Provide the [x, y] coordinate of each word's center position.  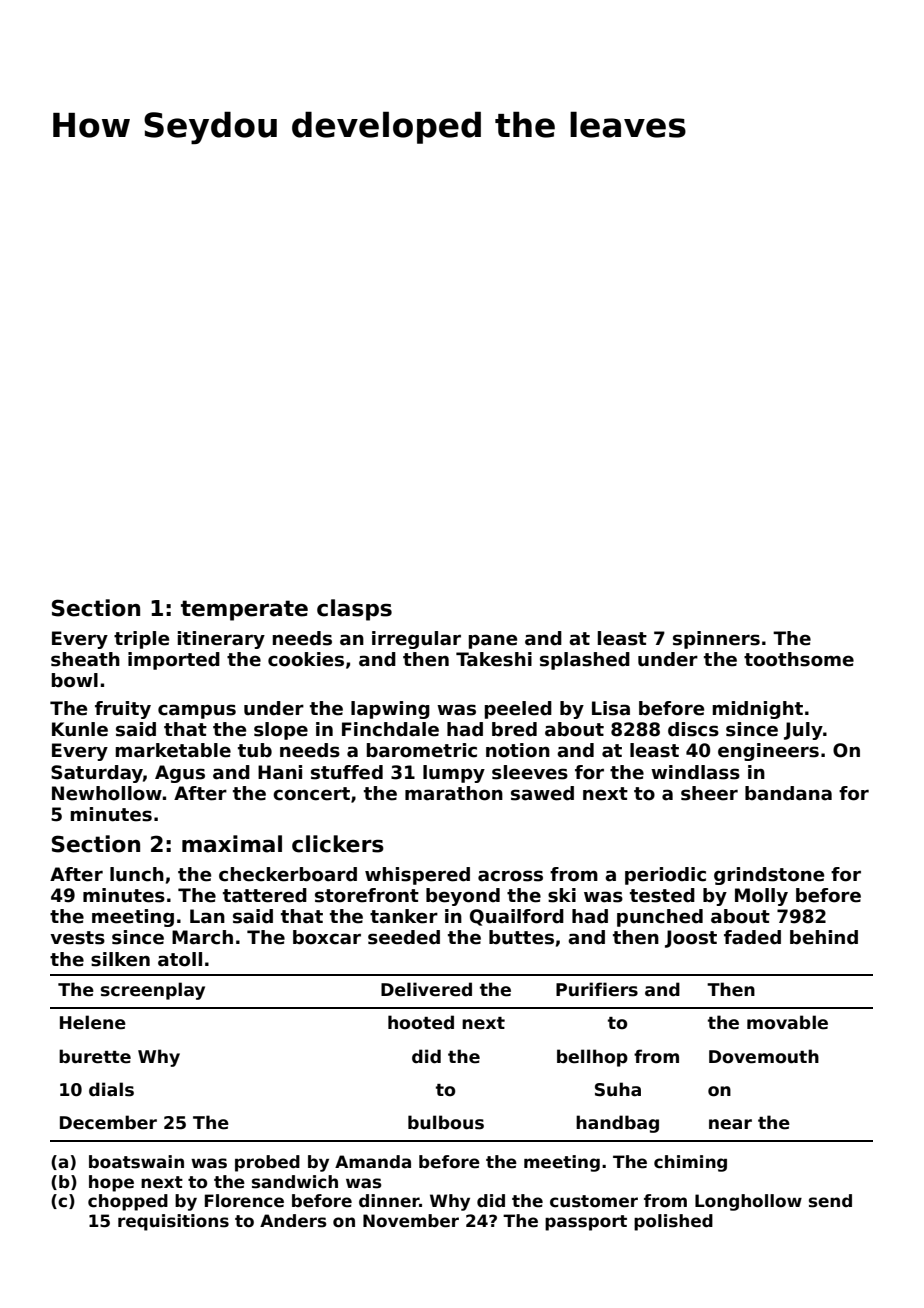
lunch [137, 874]
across [510, 876]
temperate [244, 610]
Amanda [373, 1162]
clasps [354, 610]
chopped [128, 1202]
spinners [716, 640]
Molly [761, 897]
